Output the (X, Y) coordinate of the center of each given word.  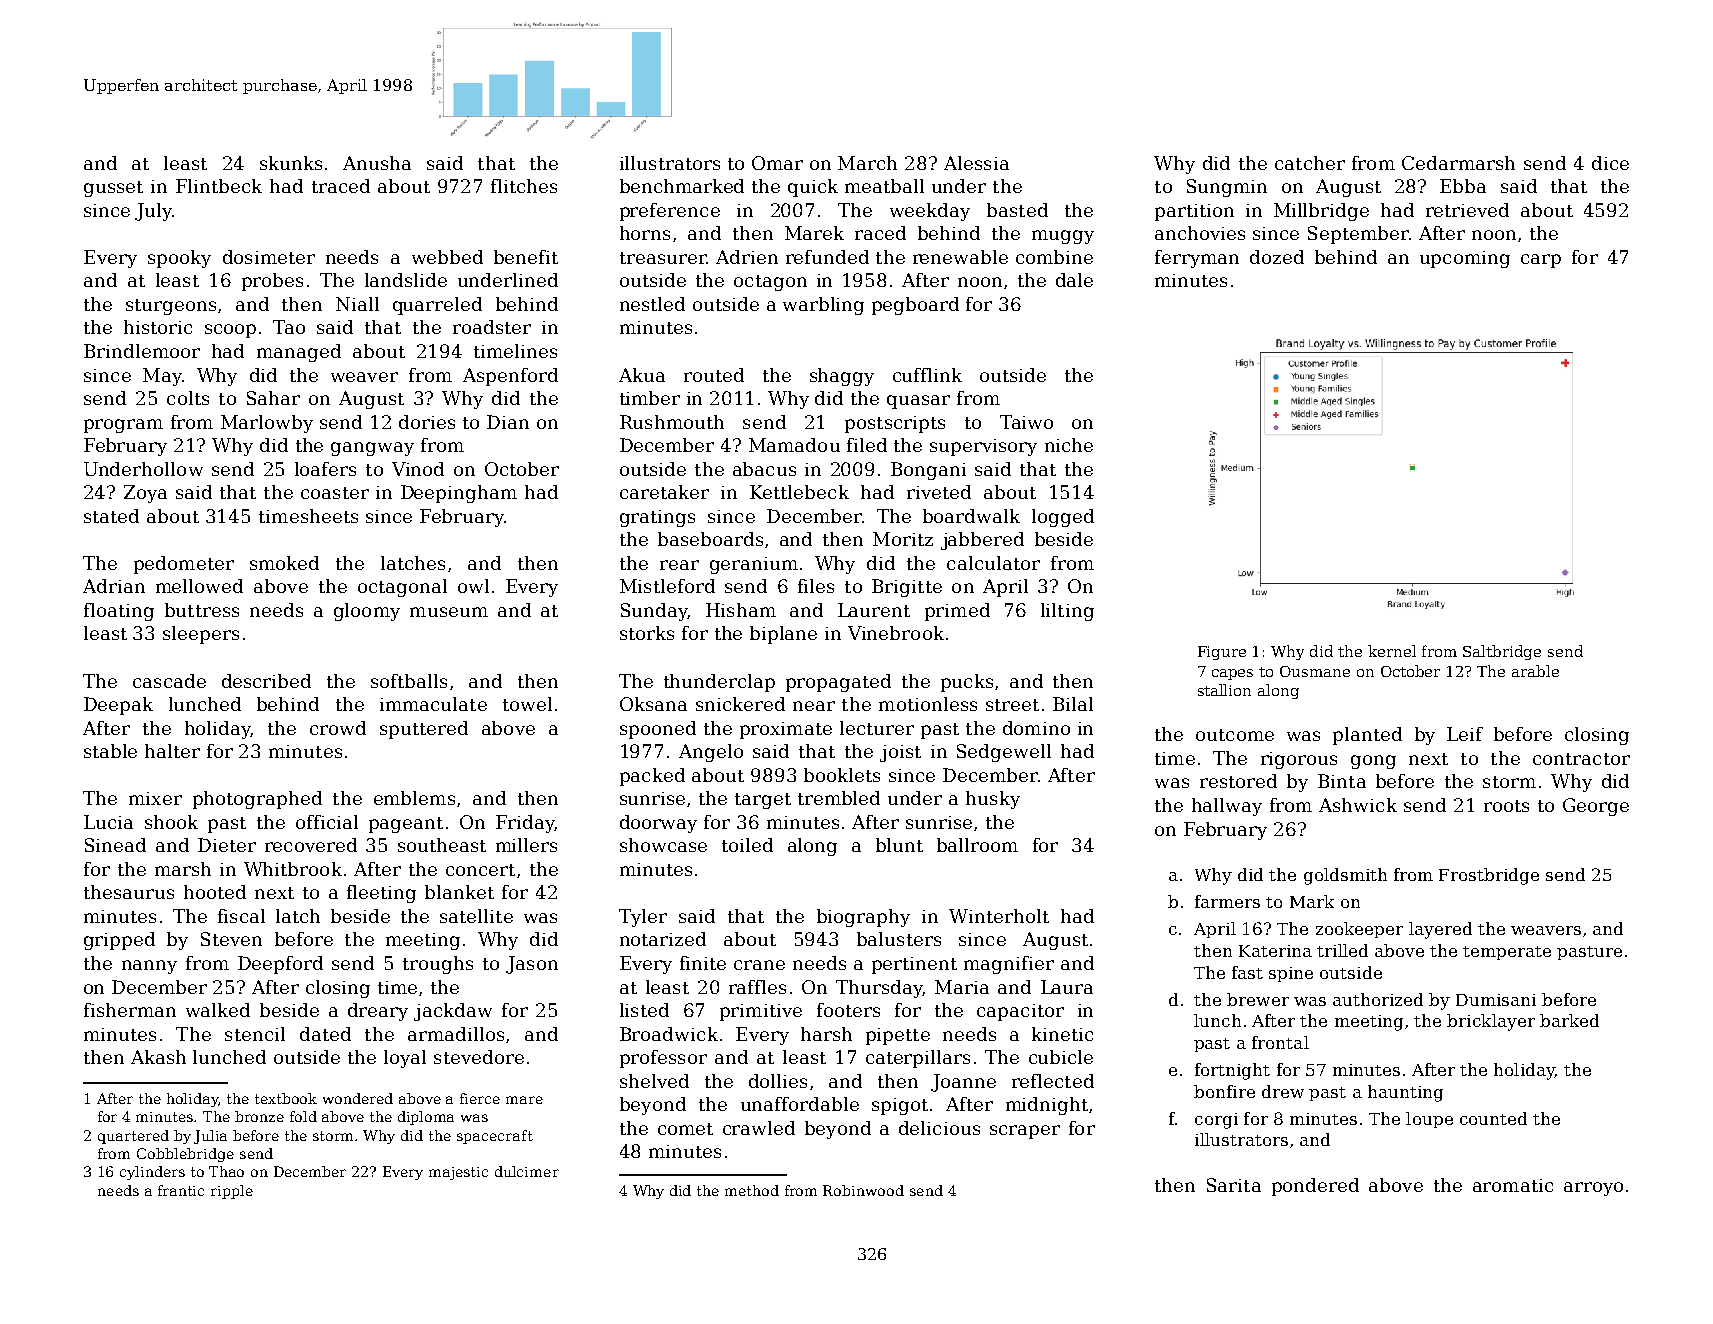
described (266, 681)
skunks (291, 163)
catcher (1310, 163)
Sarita (1234, 1185)
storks (647, 633)
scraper (1025, 1132)
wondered (358, 1098)
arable (1535, 671)
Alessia (976, 163)
